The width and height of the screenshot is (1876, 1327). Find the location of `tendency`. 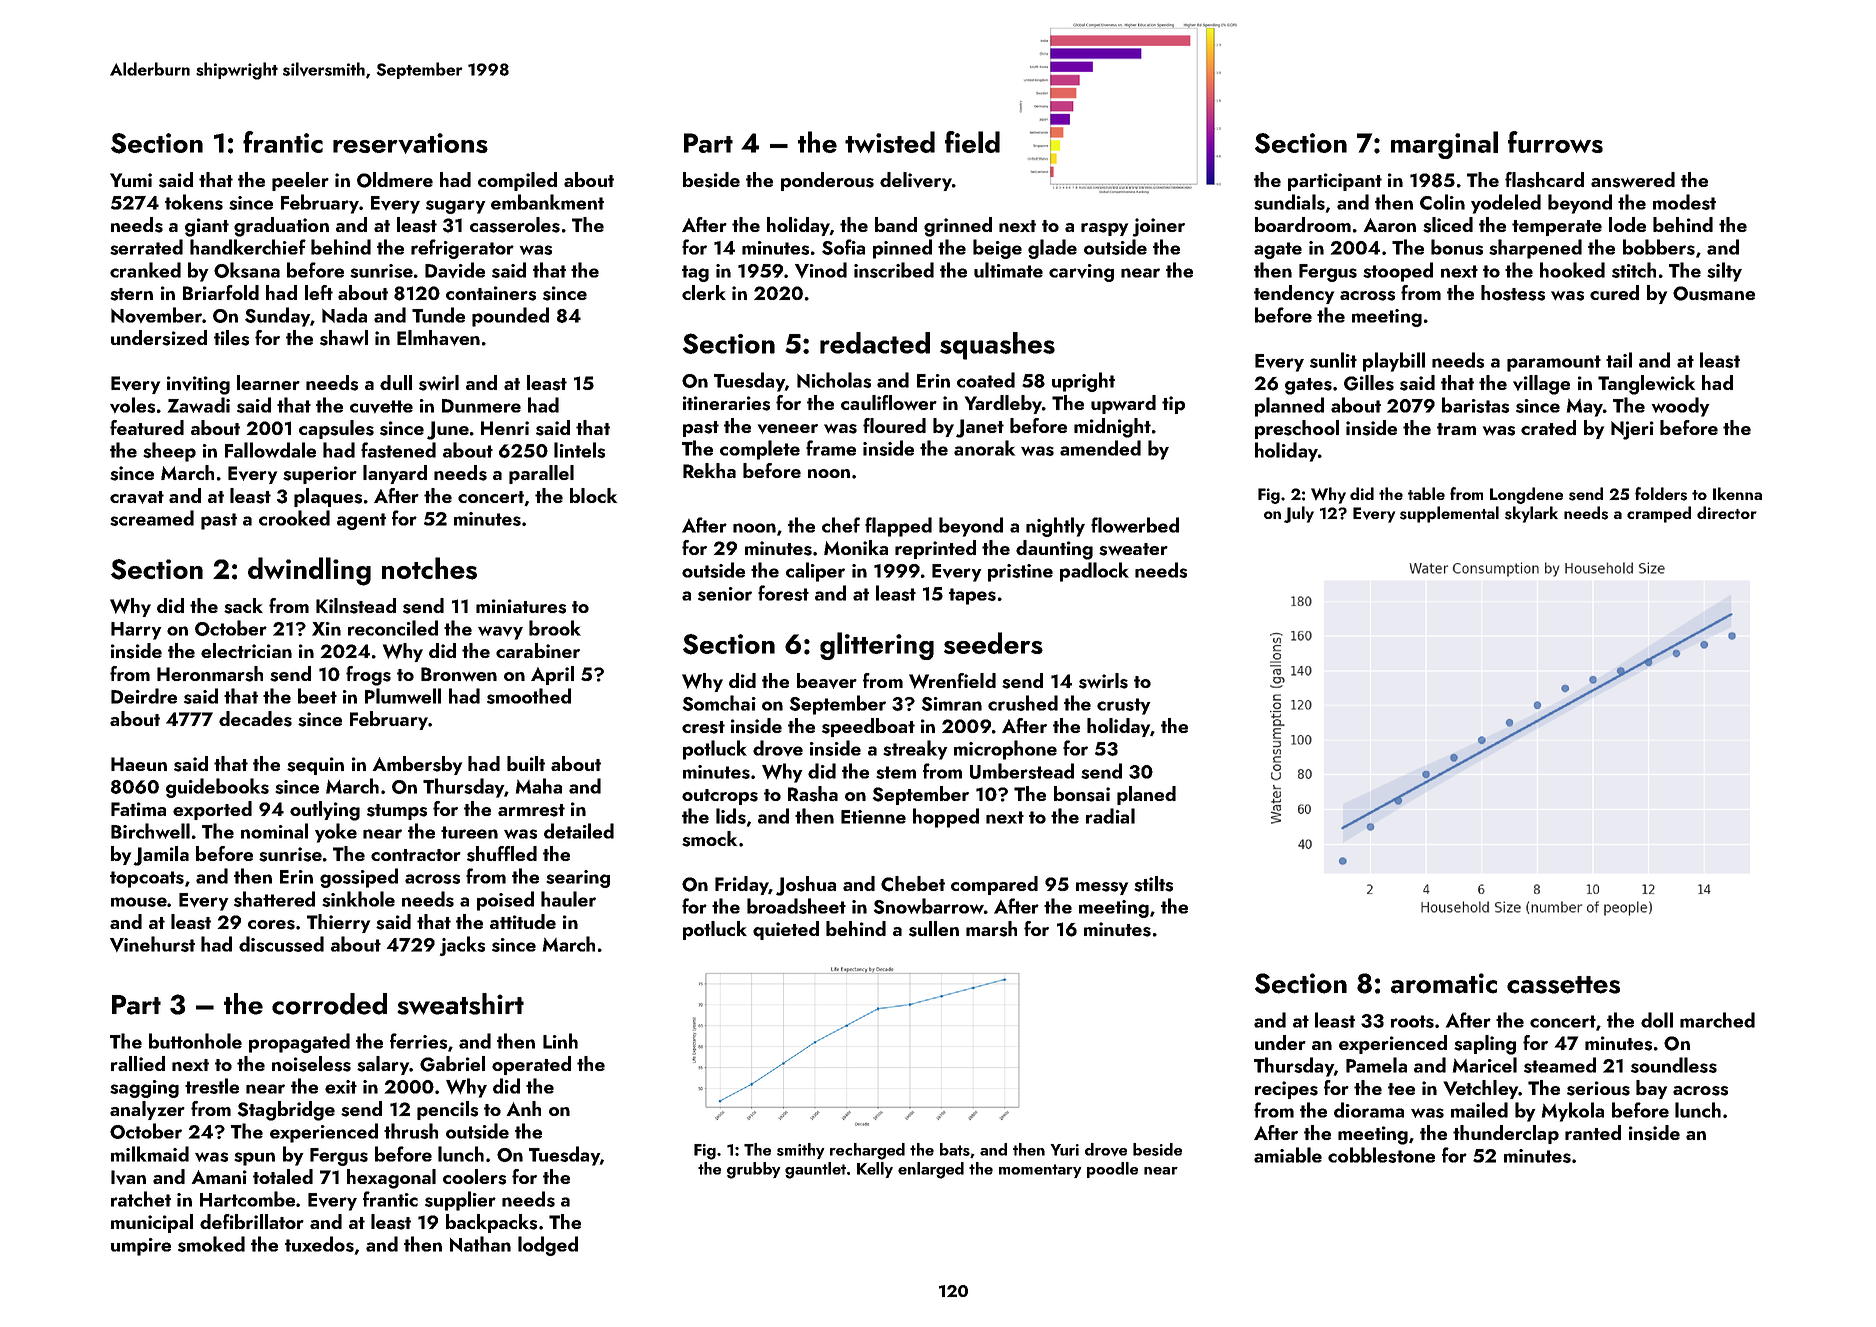

tendency is located at coordinates (1294, 294).
